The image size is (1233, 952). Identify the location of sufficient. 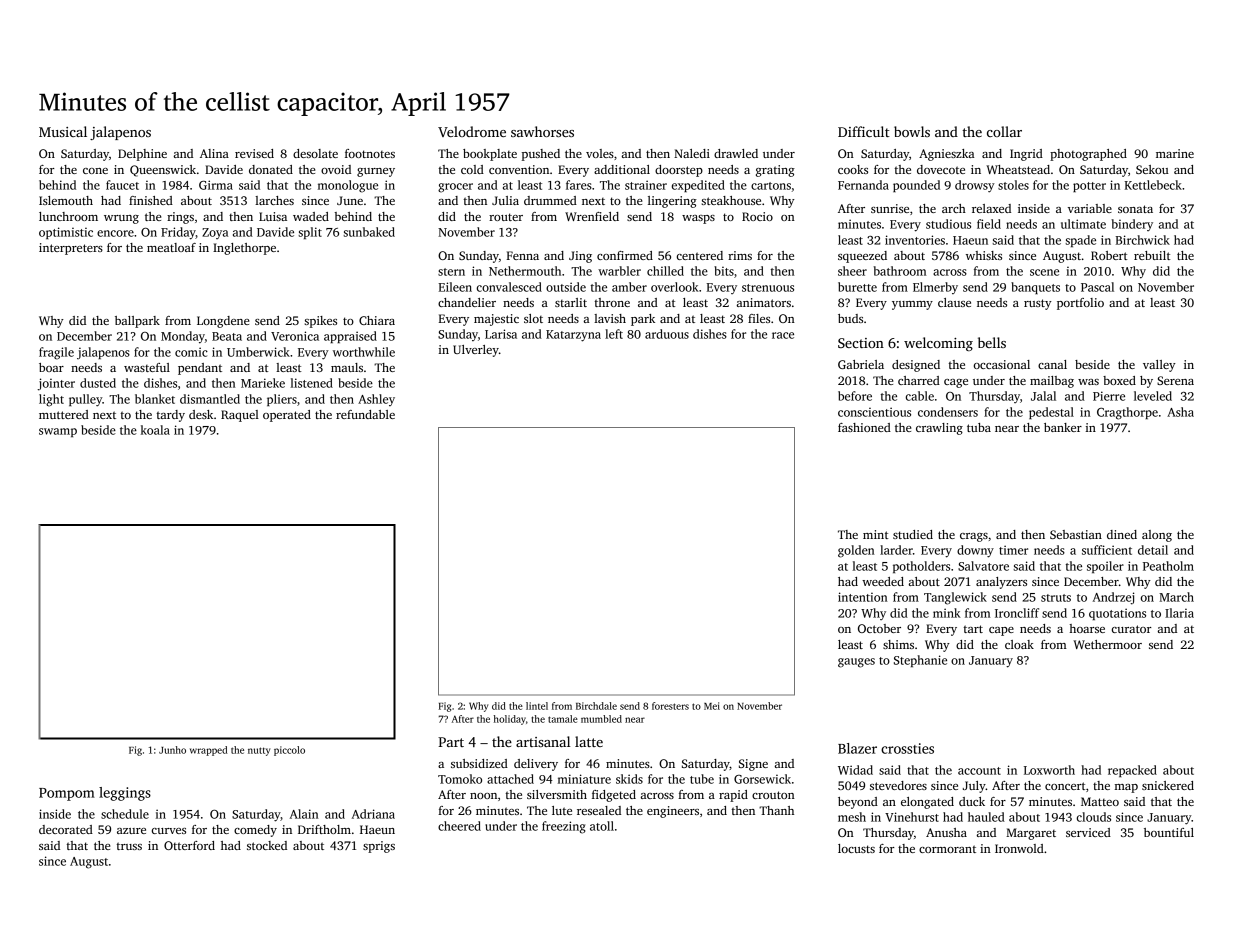
(1107, 550).
